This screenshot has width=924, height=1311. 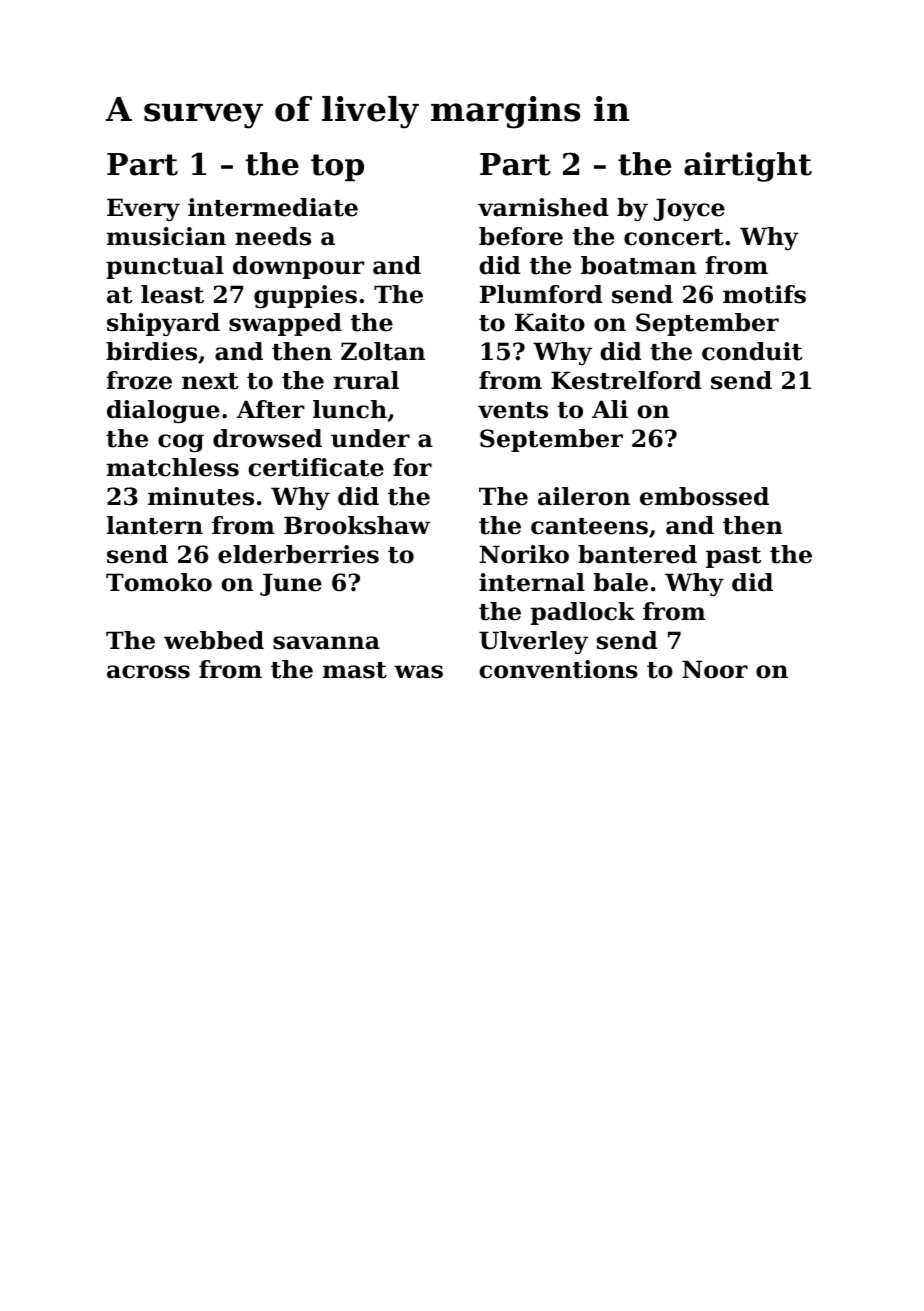 I want to click on dialogue, so click(x=163, y=411).
